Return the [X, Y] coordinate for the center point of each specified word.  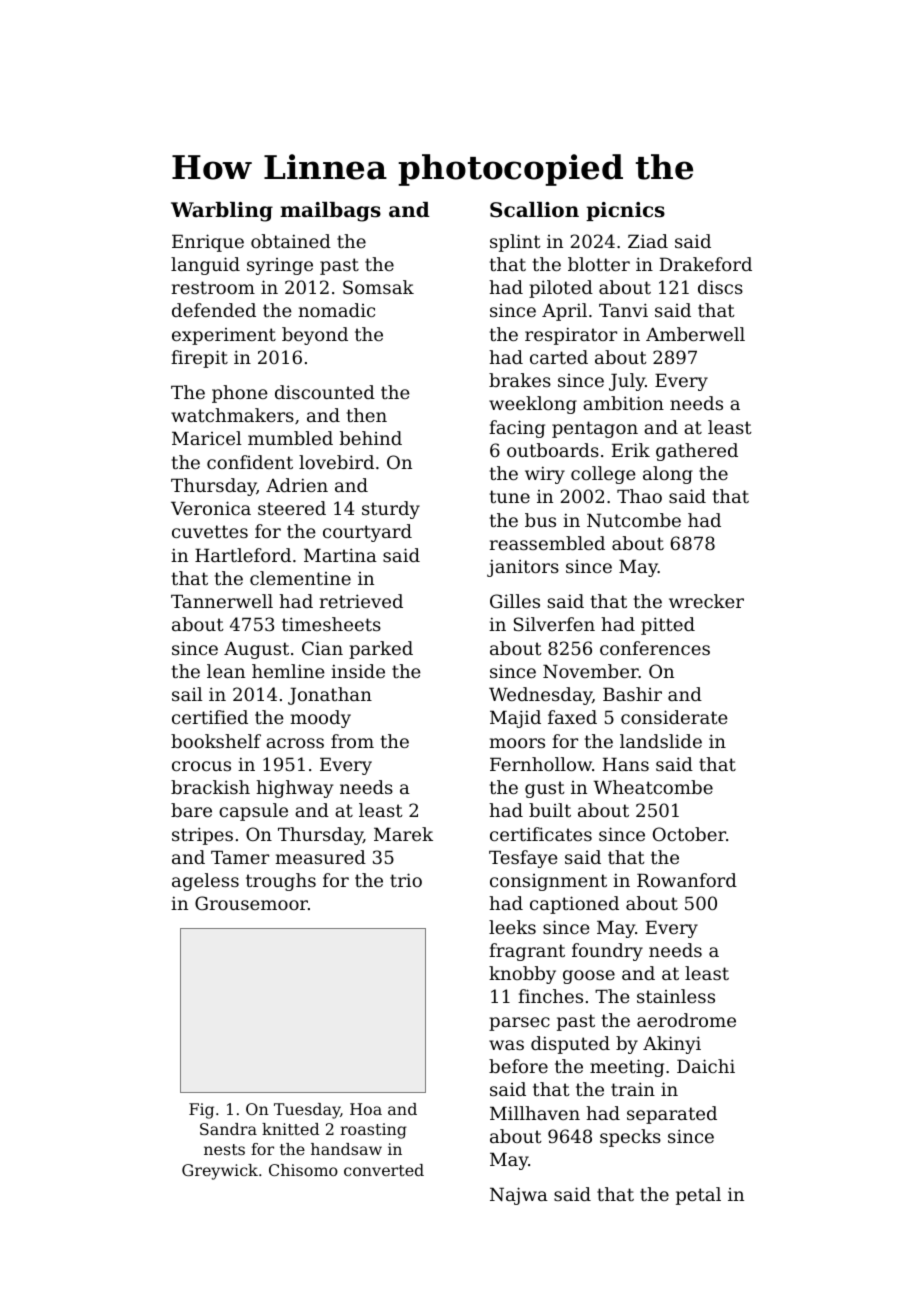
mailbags [330, 212]
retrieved [361, 601]
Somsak [378, 287]
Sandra [228, 1129]
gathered [697, 452]
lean [226, 671]
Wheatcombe [653, 787]
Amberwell [695, 334]
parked [381, 650]
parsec [519, 1024]
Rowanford [687, 880]
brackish [210, 787]
